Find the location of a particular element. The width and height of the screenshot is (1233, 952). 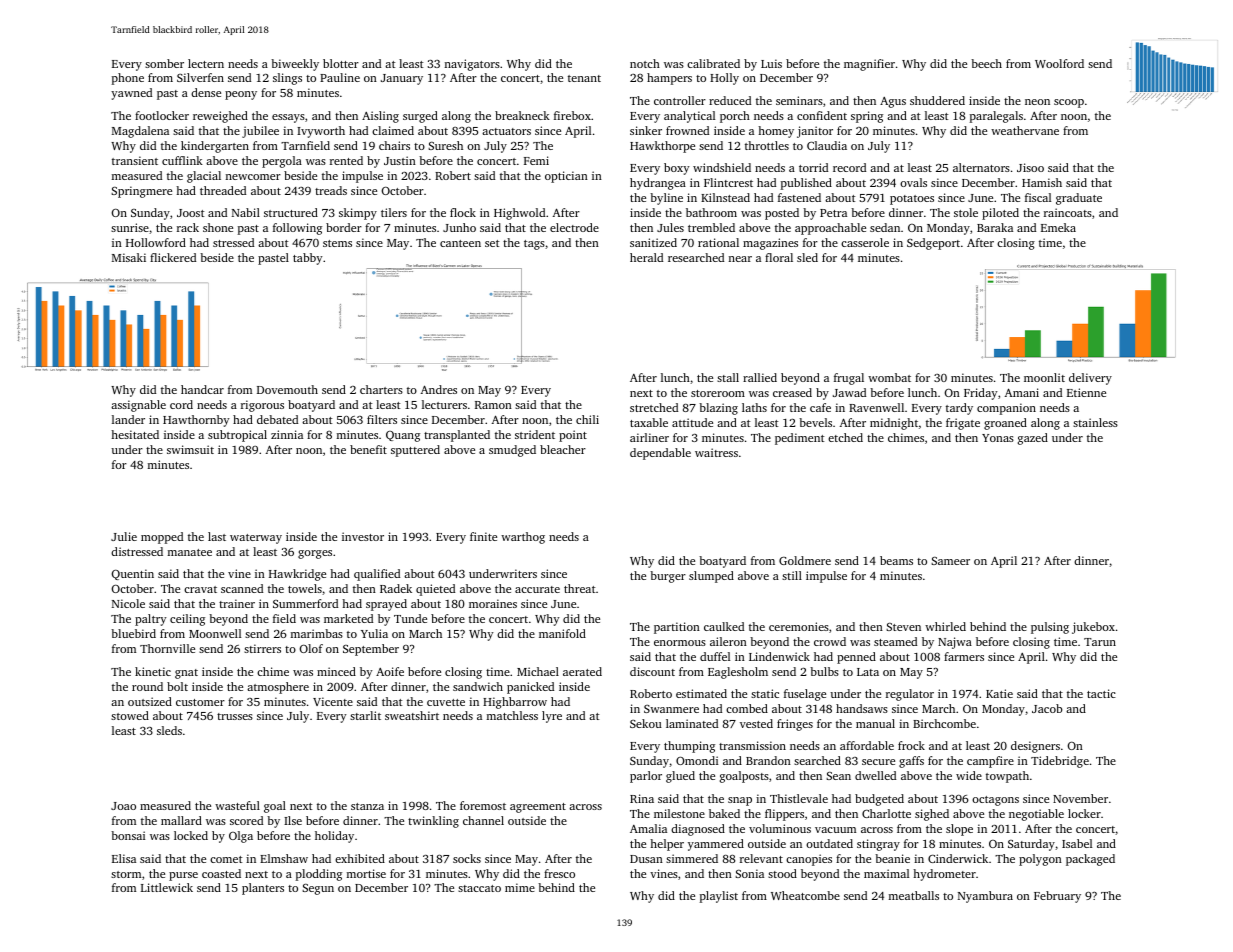

moonlit is located at coordinates (1044, 377).
